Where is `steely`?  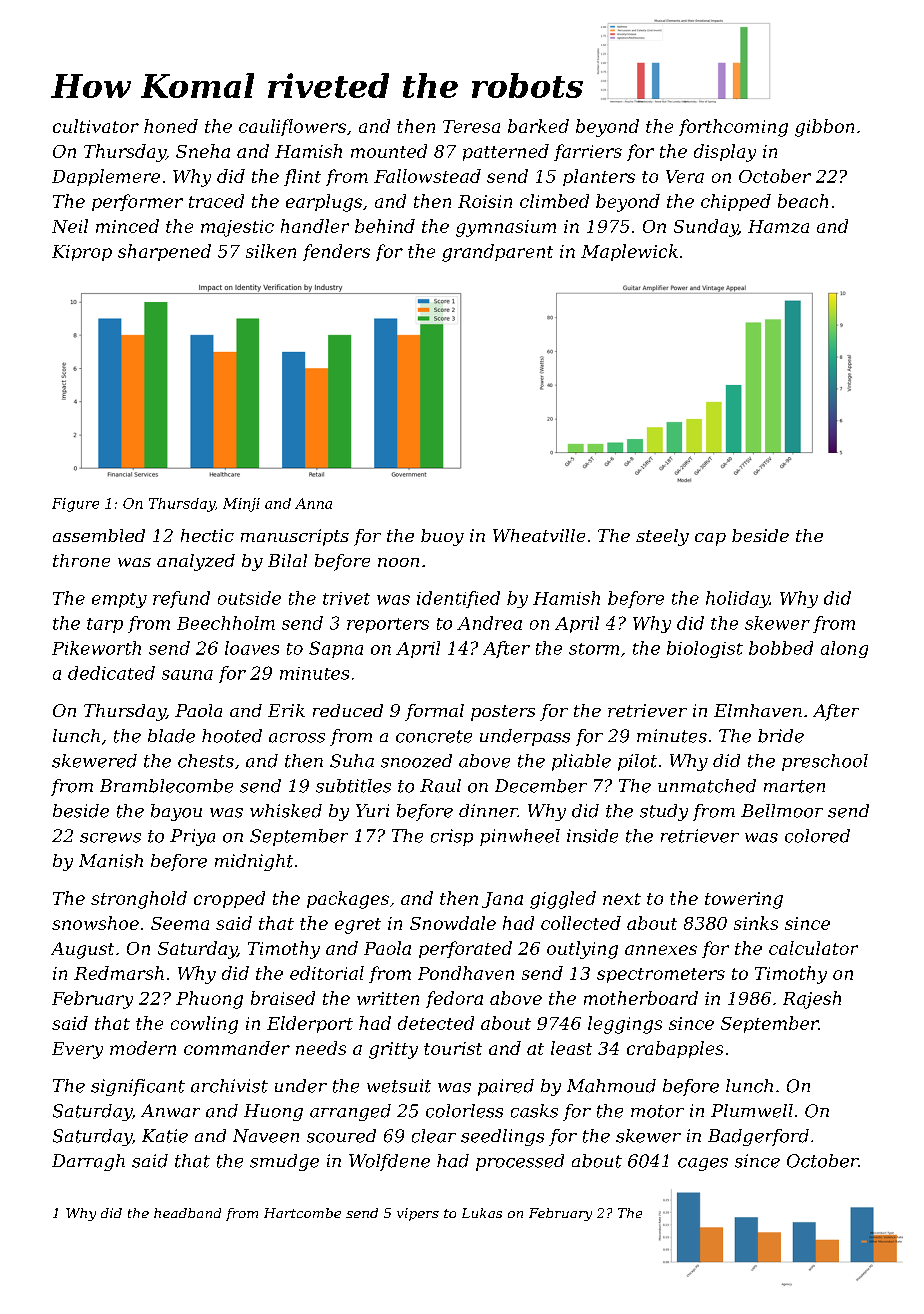
steely is located at coordinates (662, 537).
